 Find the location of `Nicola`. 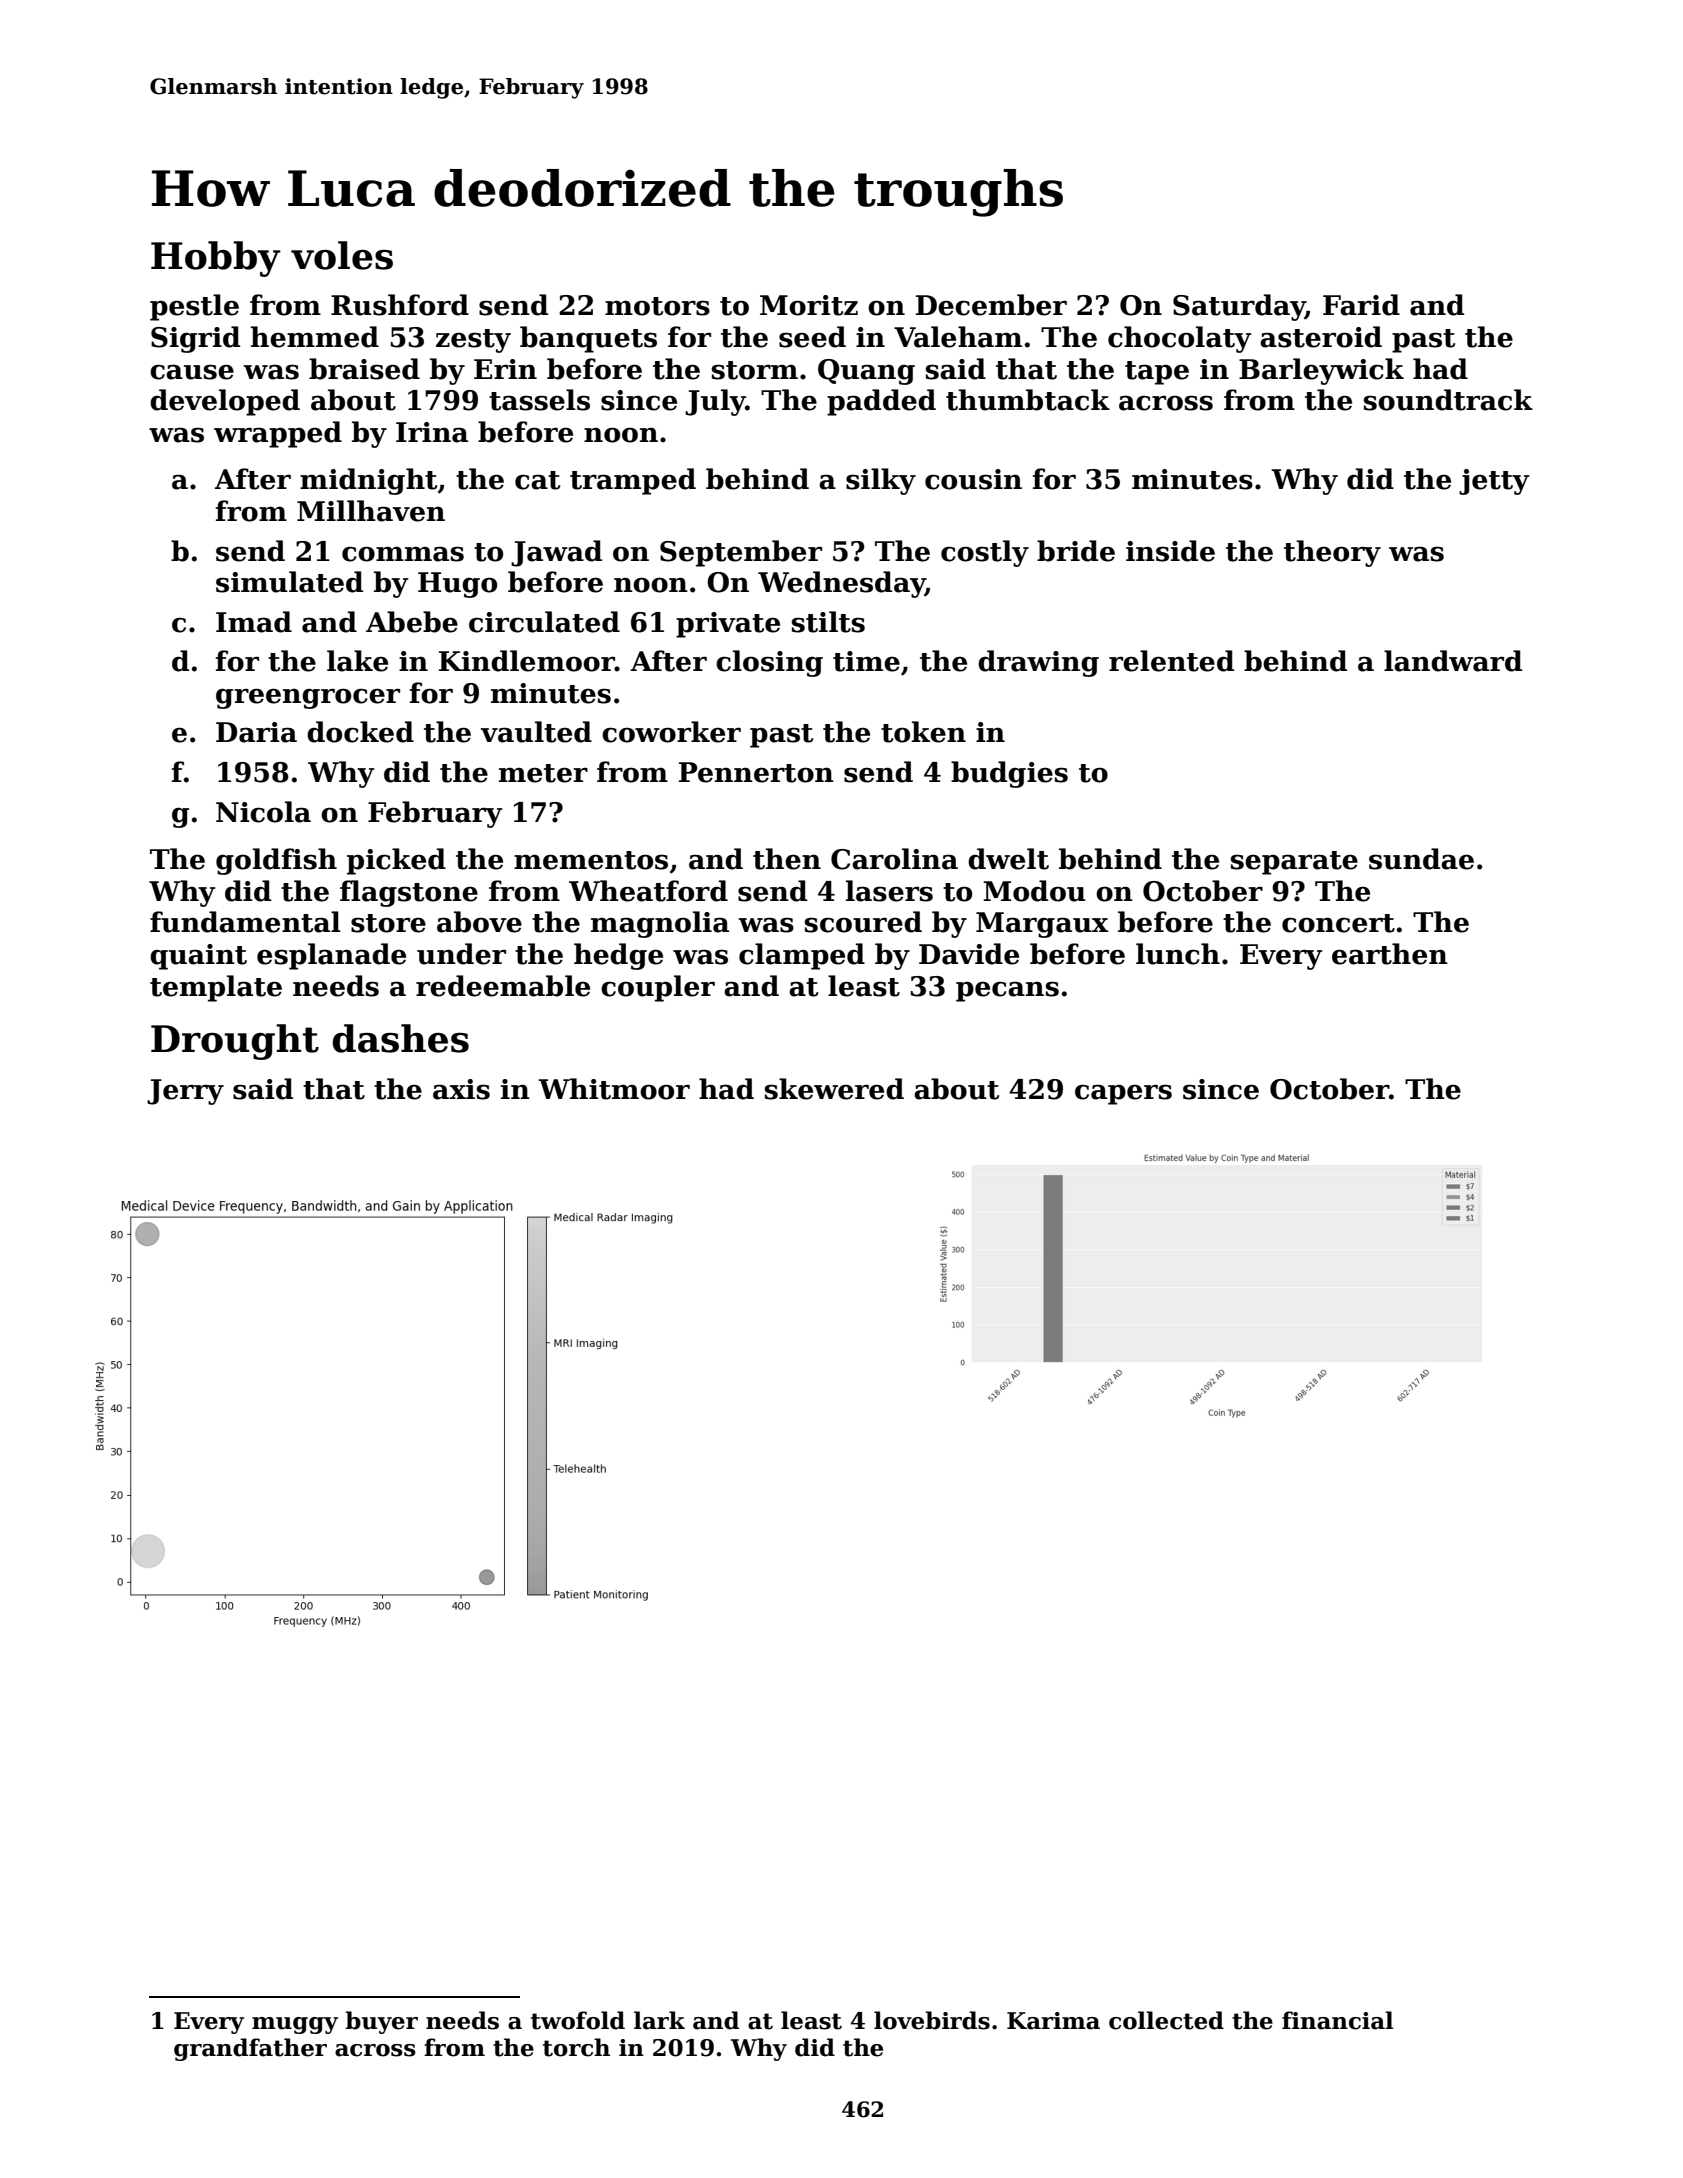

Nicola is located at coordinates (263, 812).
